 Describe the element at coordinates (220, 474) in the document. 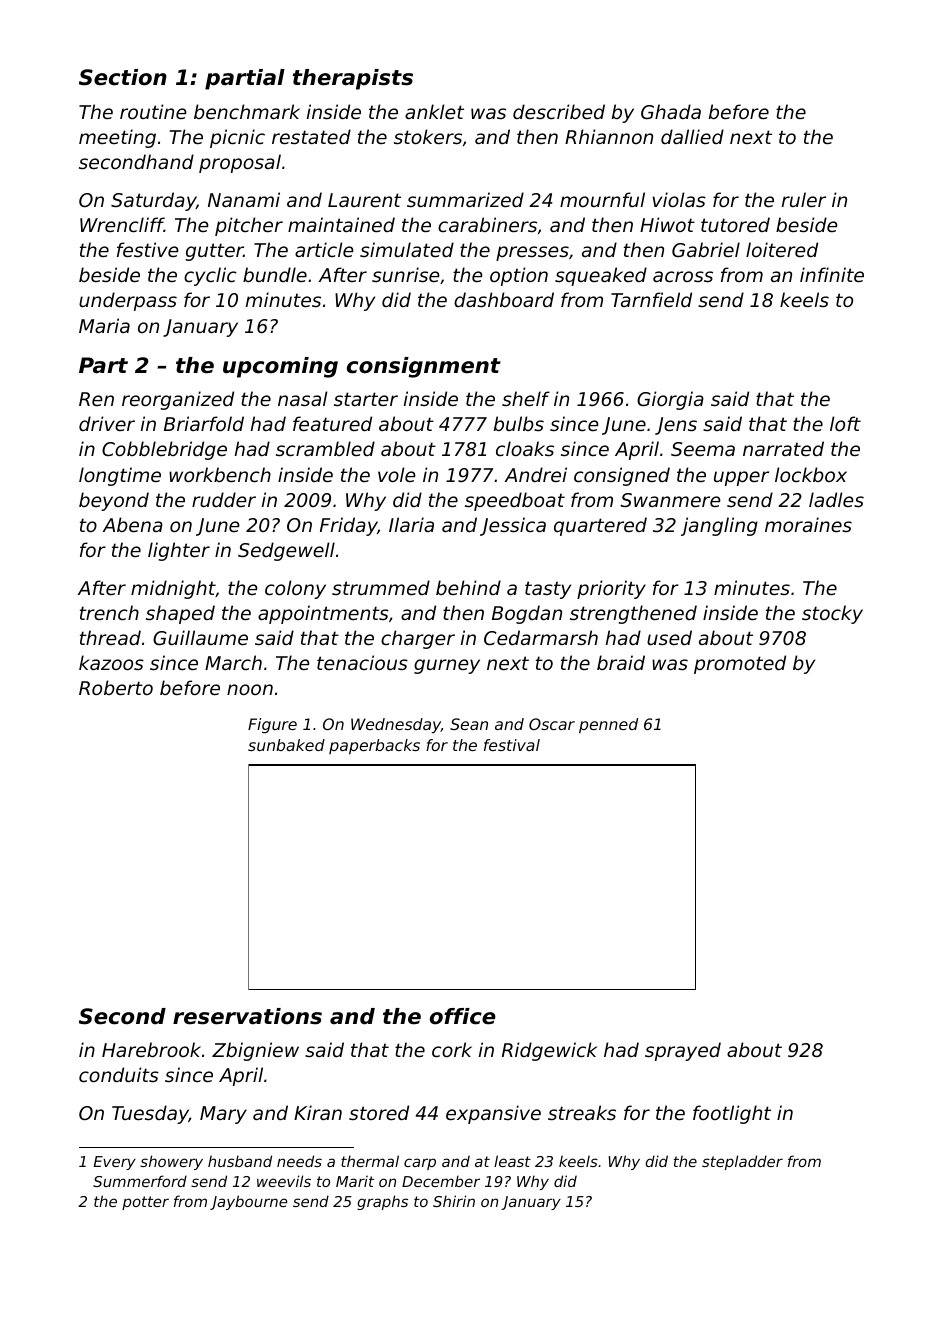

I see `workbench` at that location.
